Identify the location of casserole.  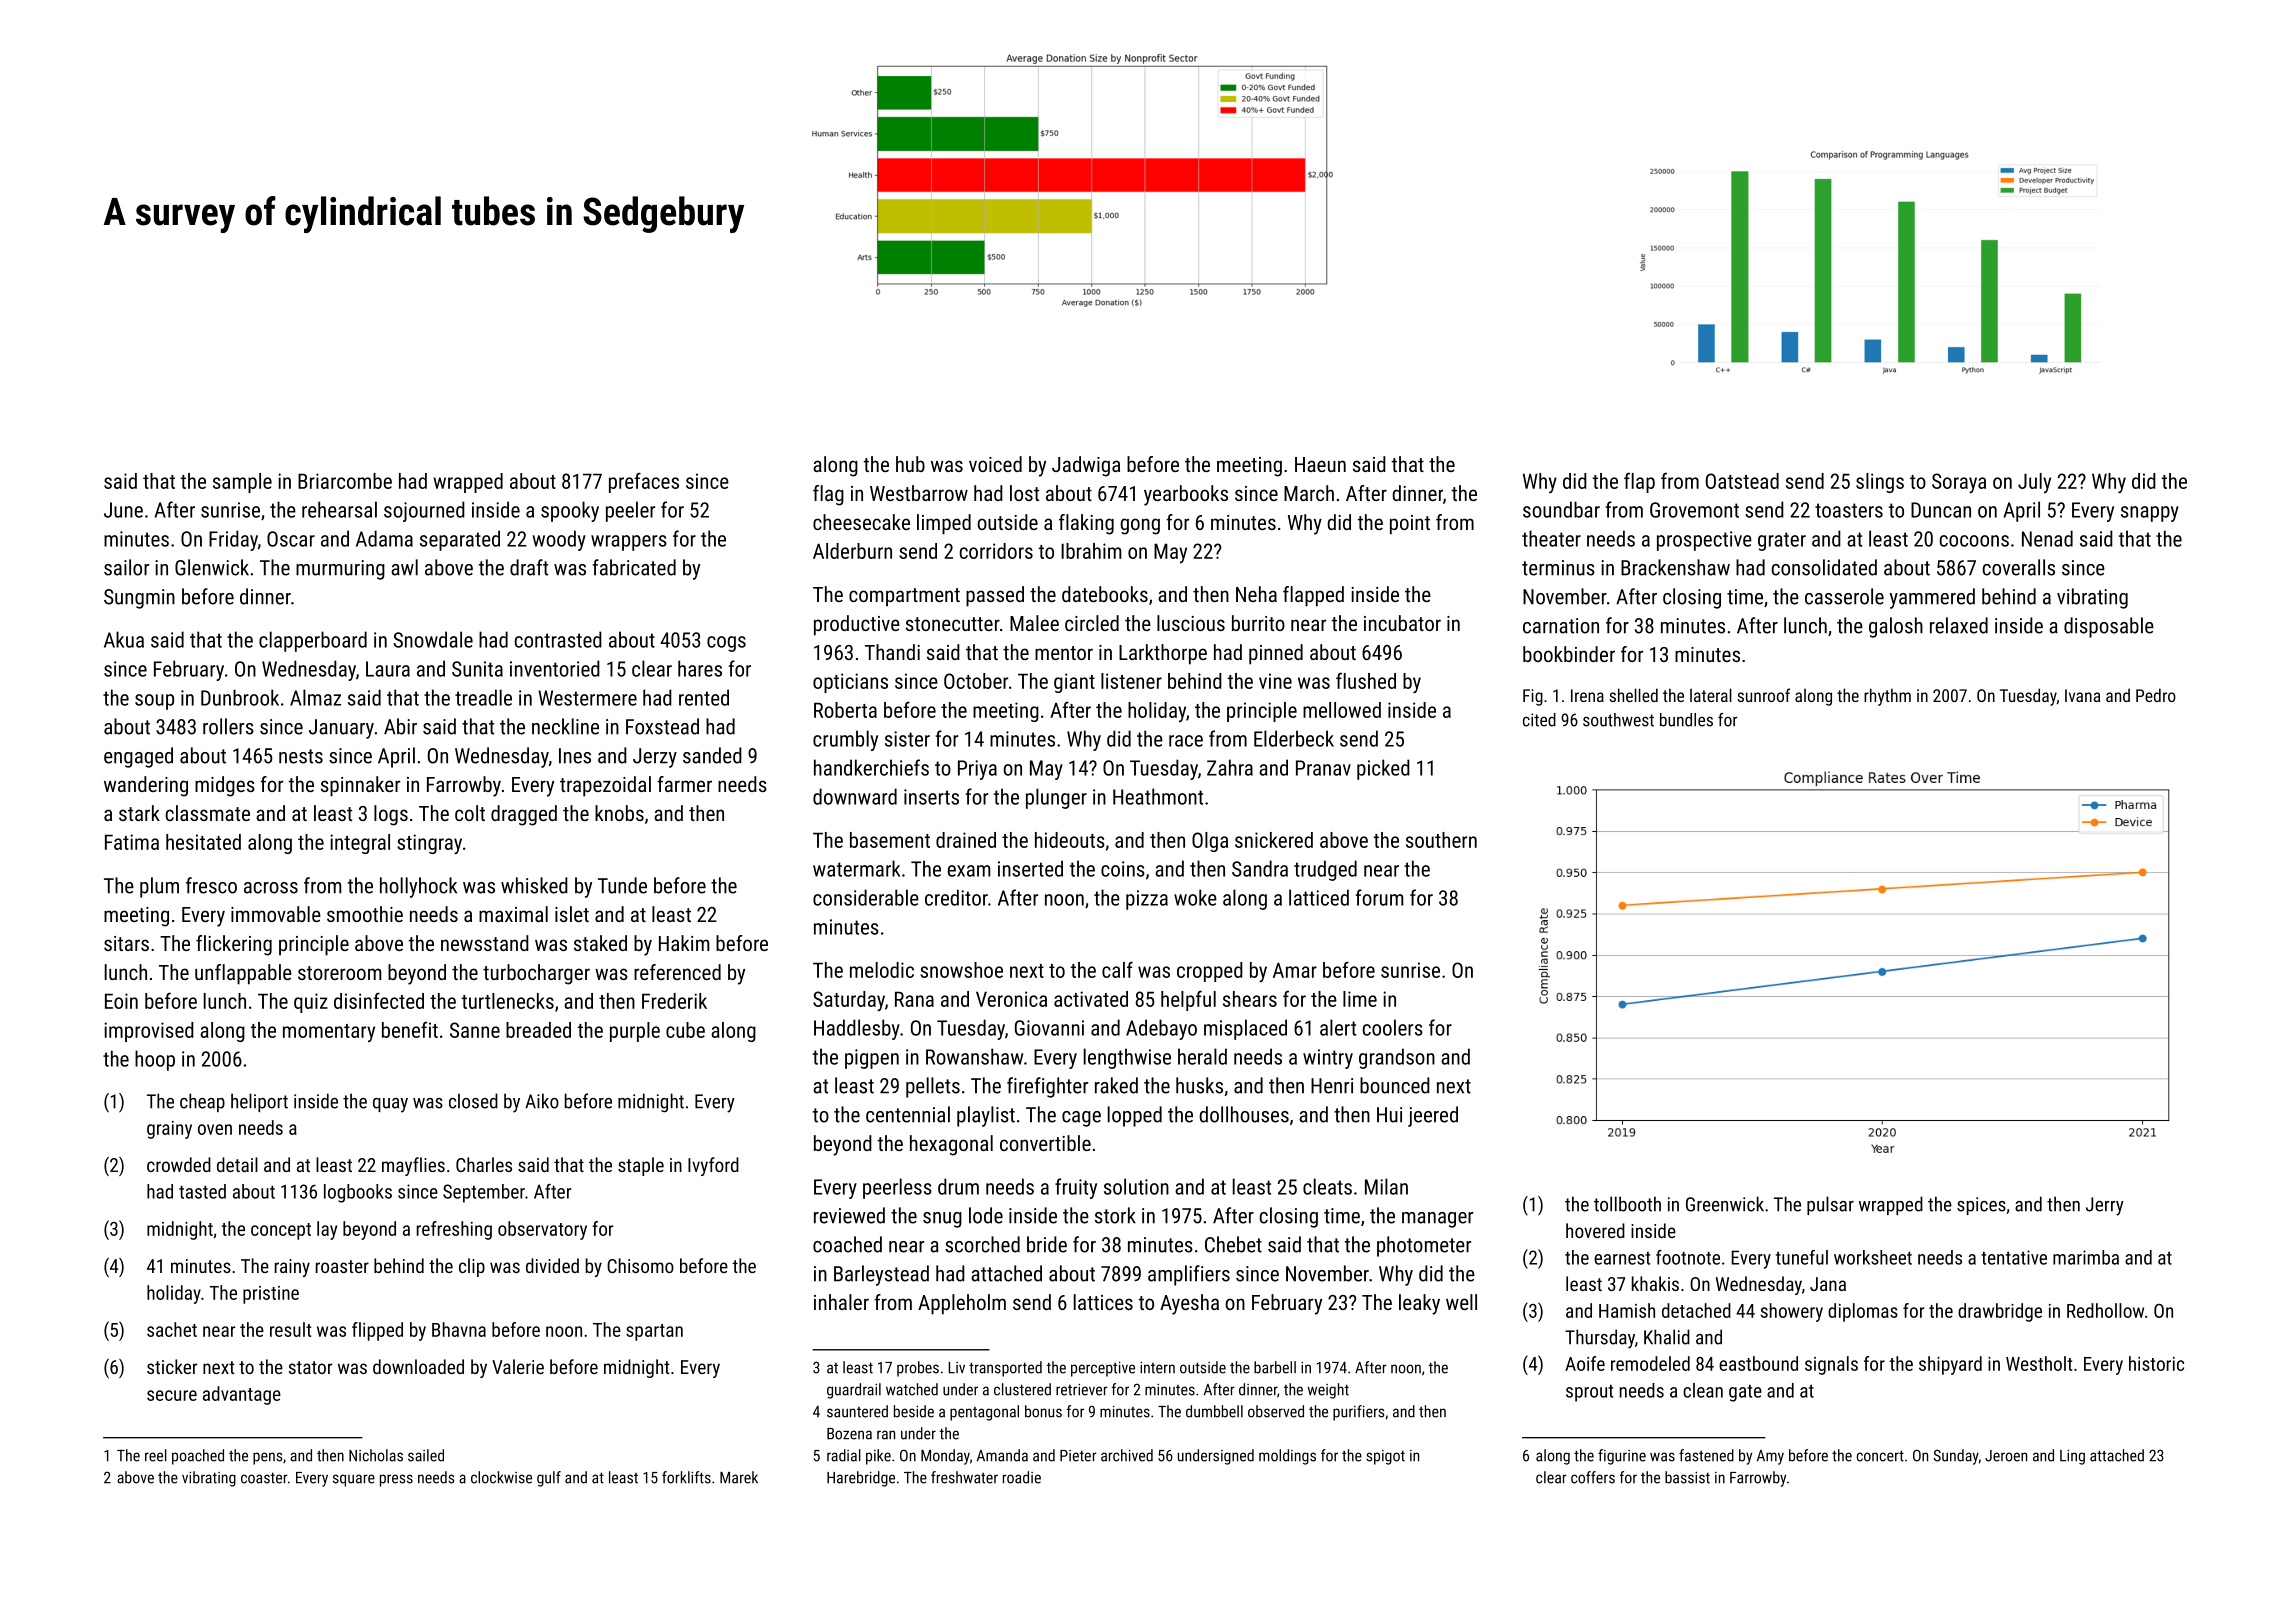
(1844, 596).
